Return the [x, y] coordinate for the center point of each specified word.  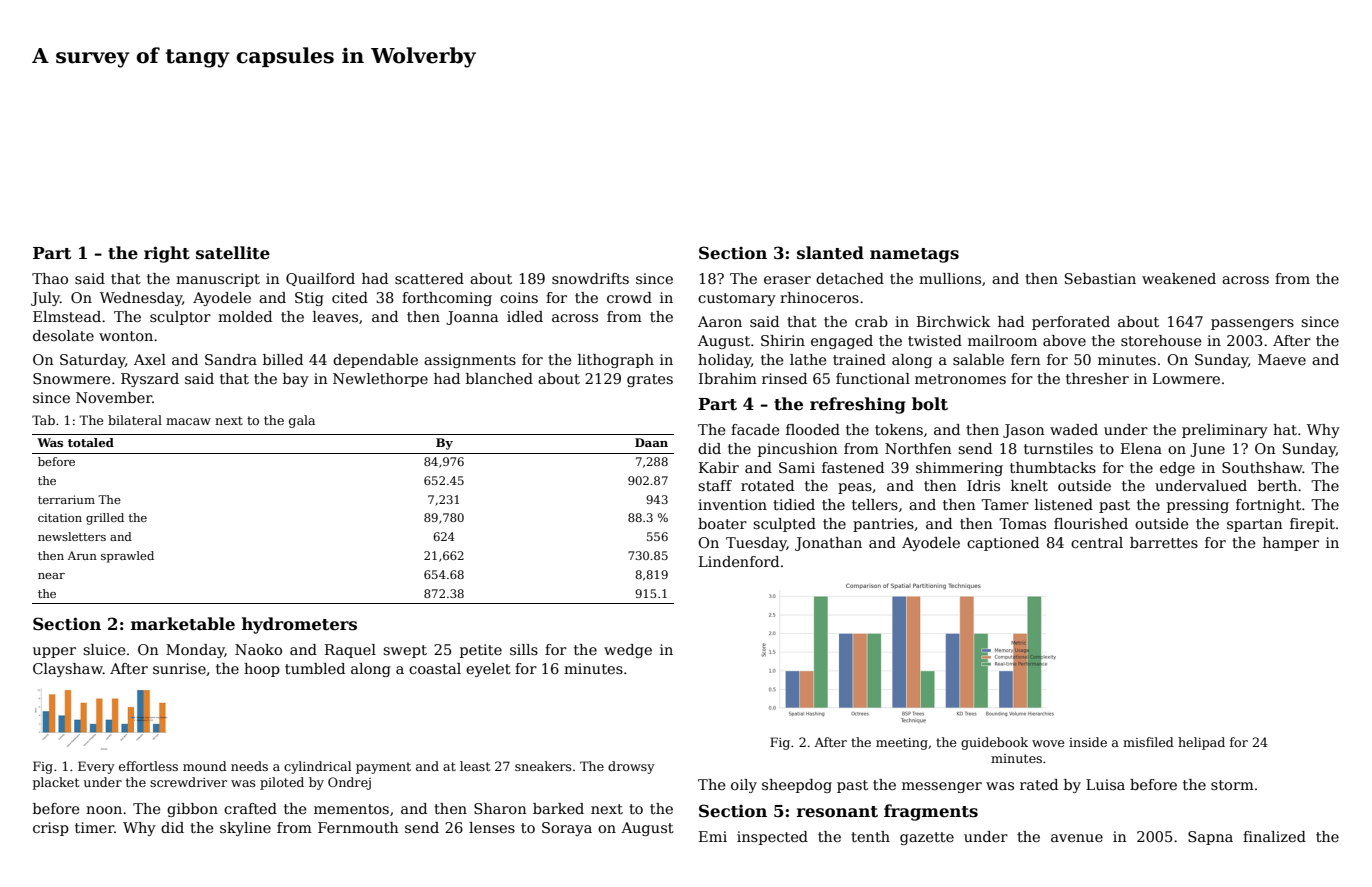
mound [205, 766]
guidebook [994, 743]
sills [524, 649]
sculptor [180, 318]
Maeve [1282, 359]
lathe [808, 359]
